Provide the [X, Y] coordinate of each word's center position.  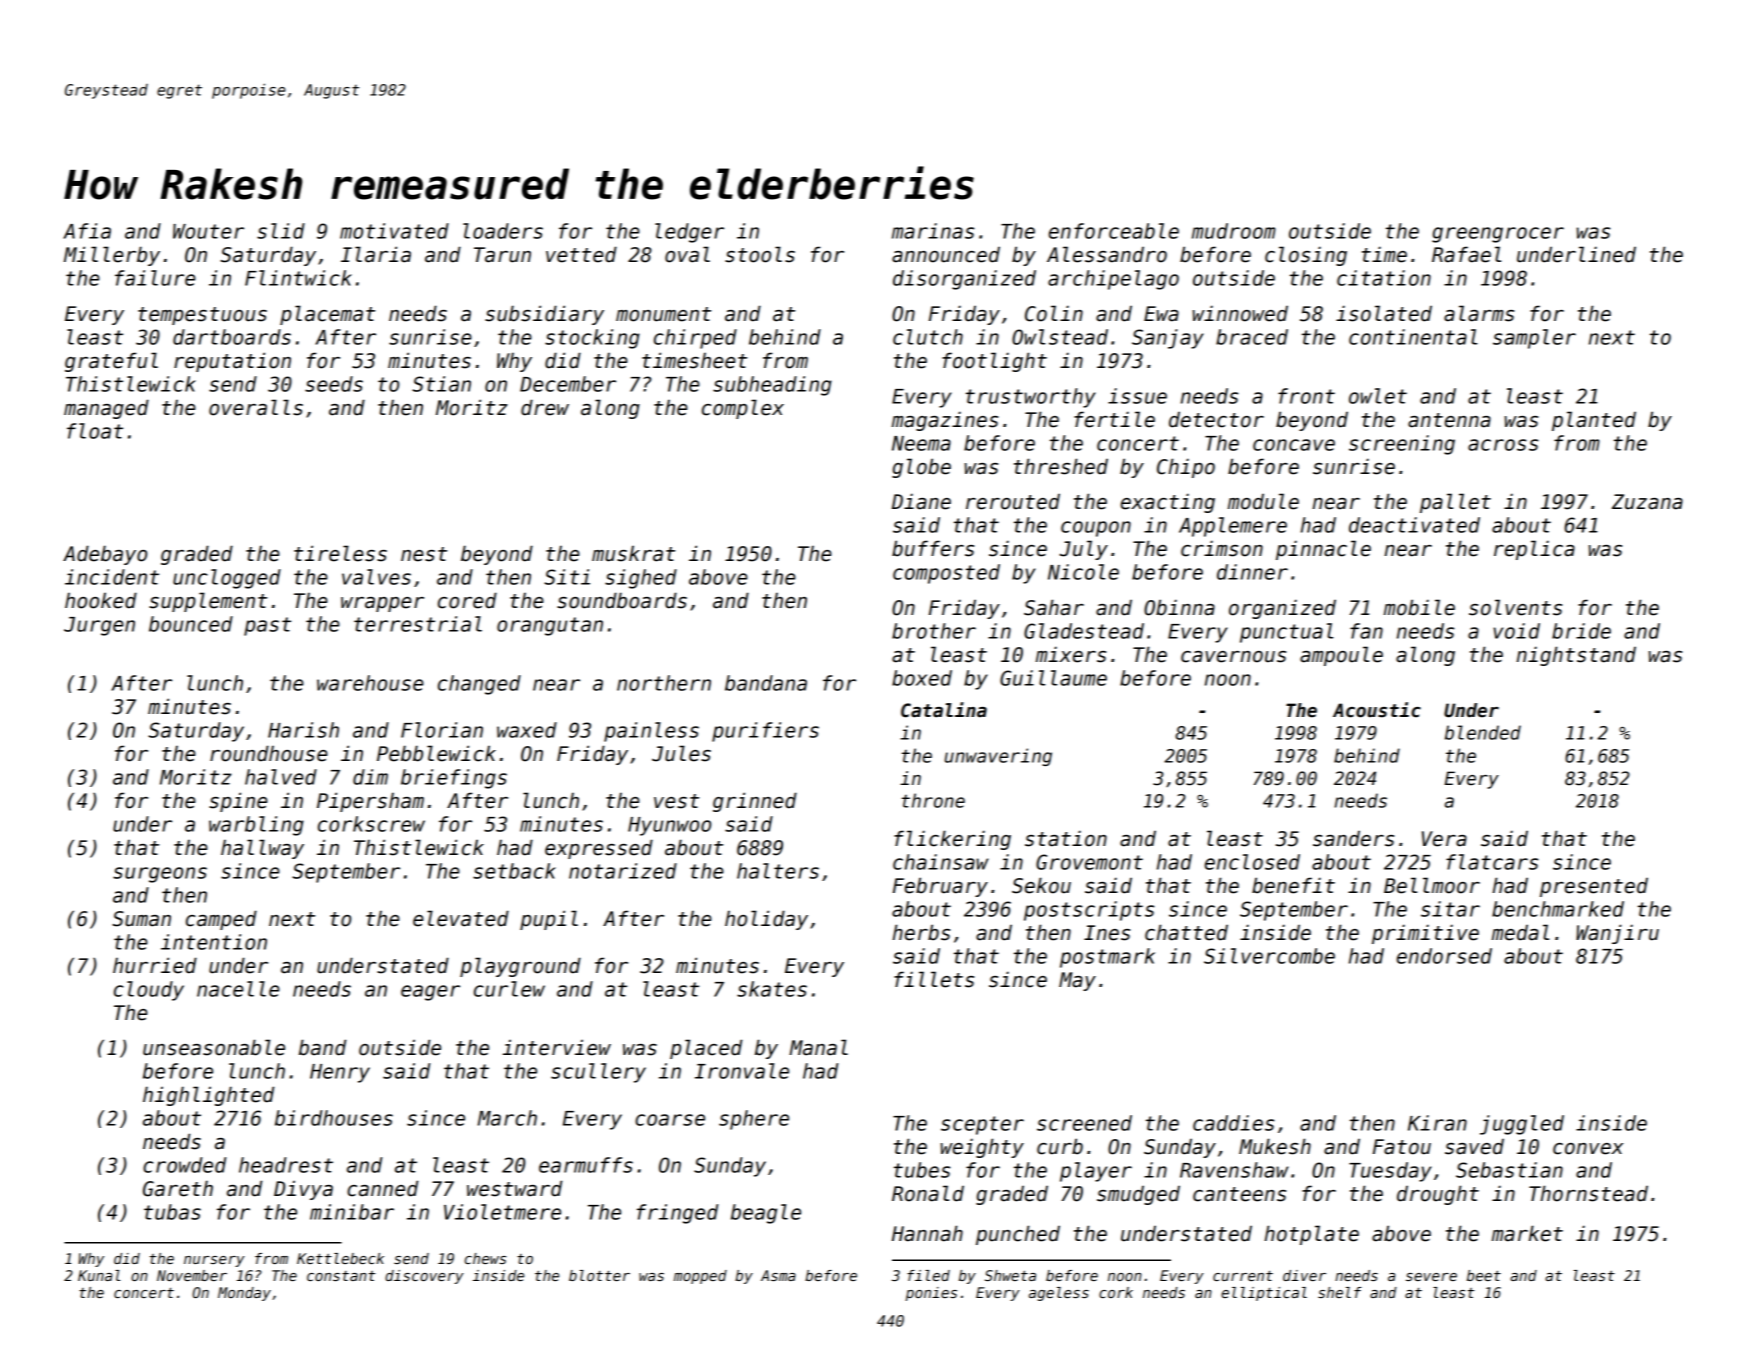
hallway [262, 849]
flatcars [1492, 862]
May [1077, 981]
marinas [933, 231]
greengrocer [1498, 235]
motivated [394, 231]
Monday [244, 1294]
